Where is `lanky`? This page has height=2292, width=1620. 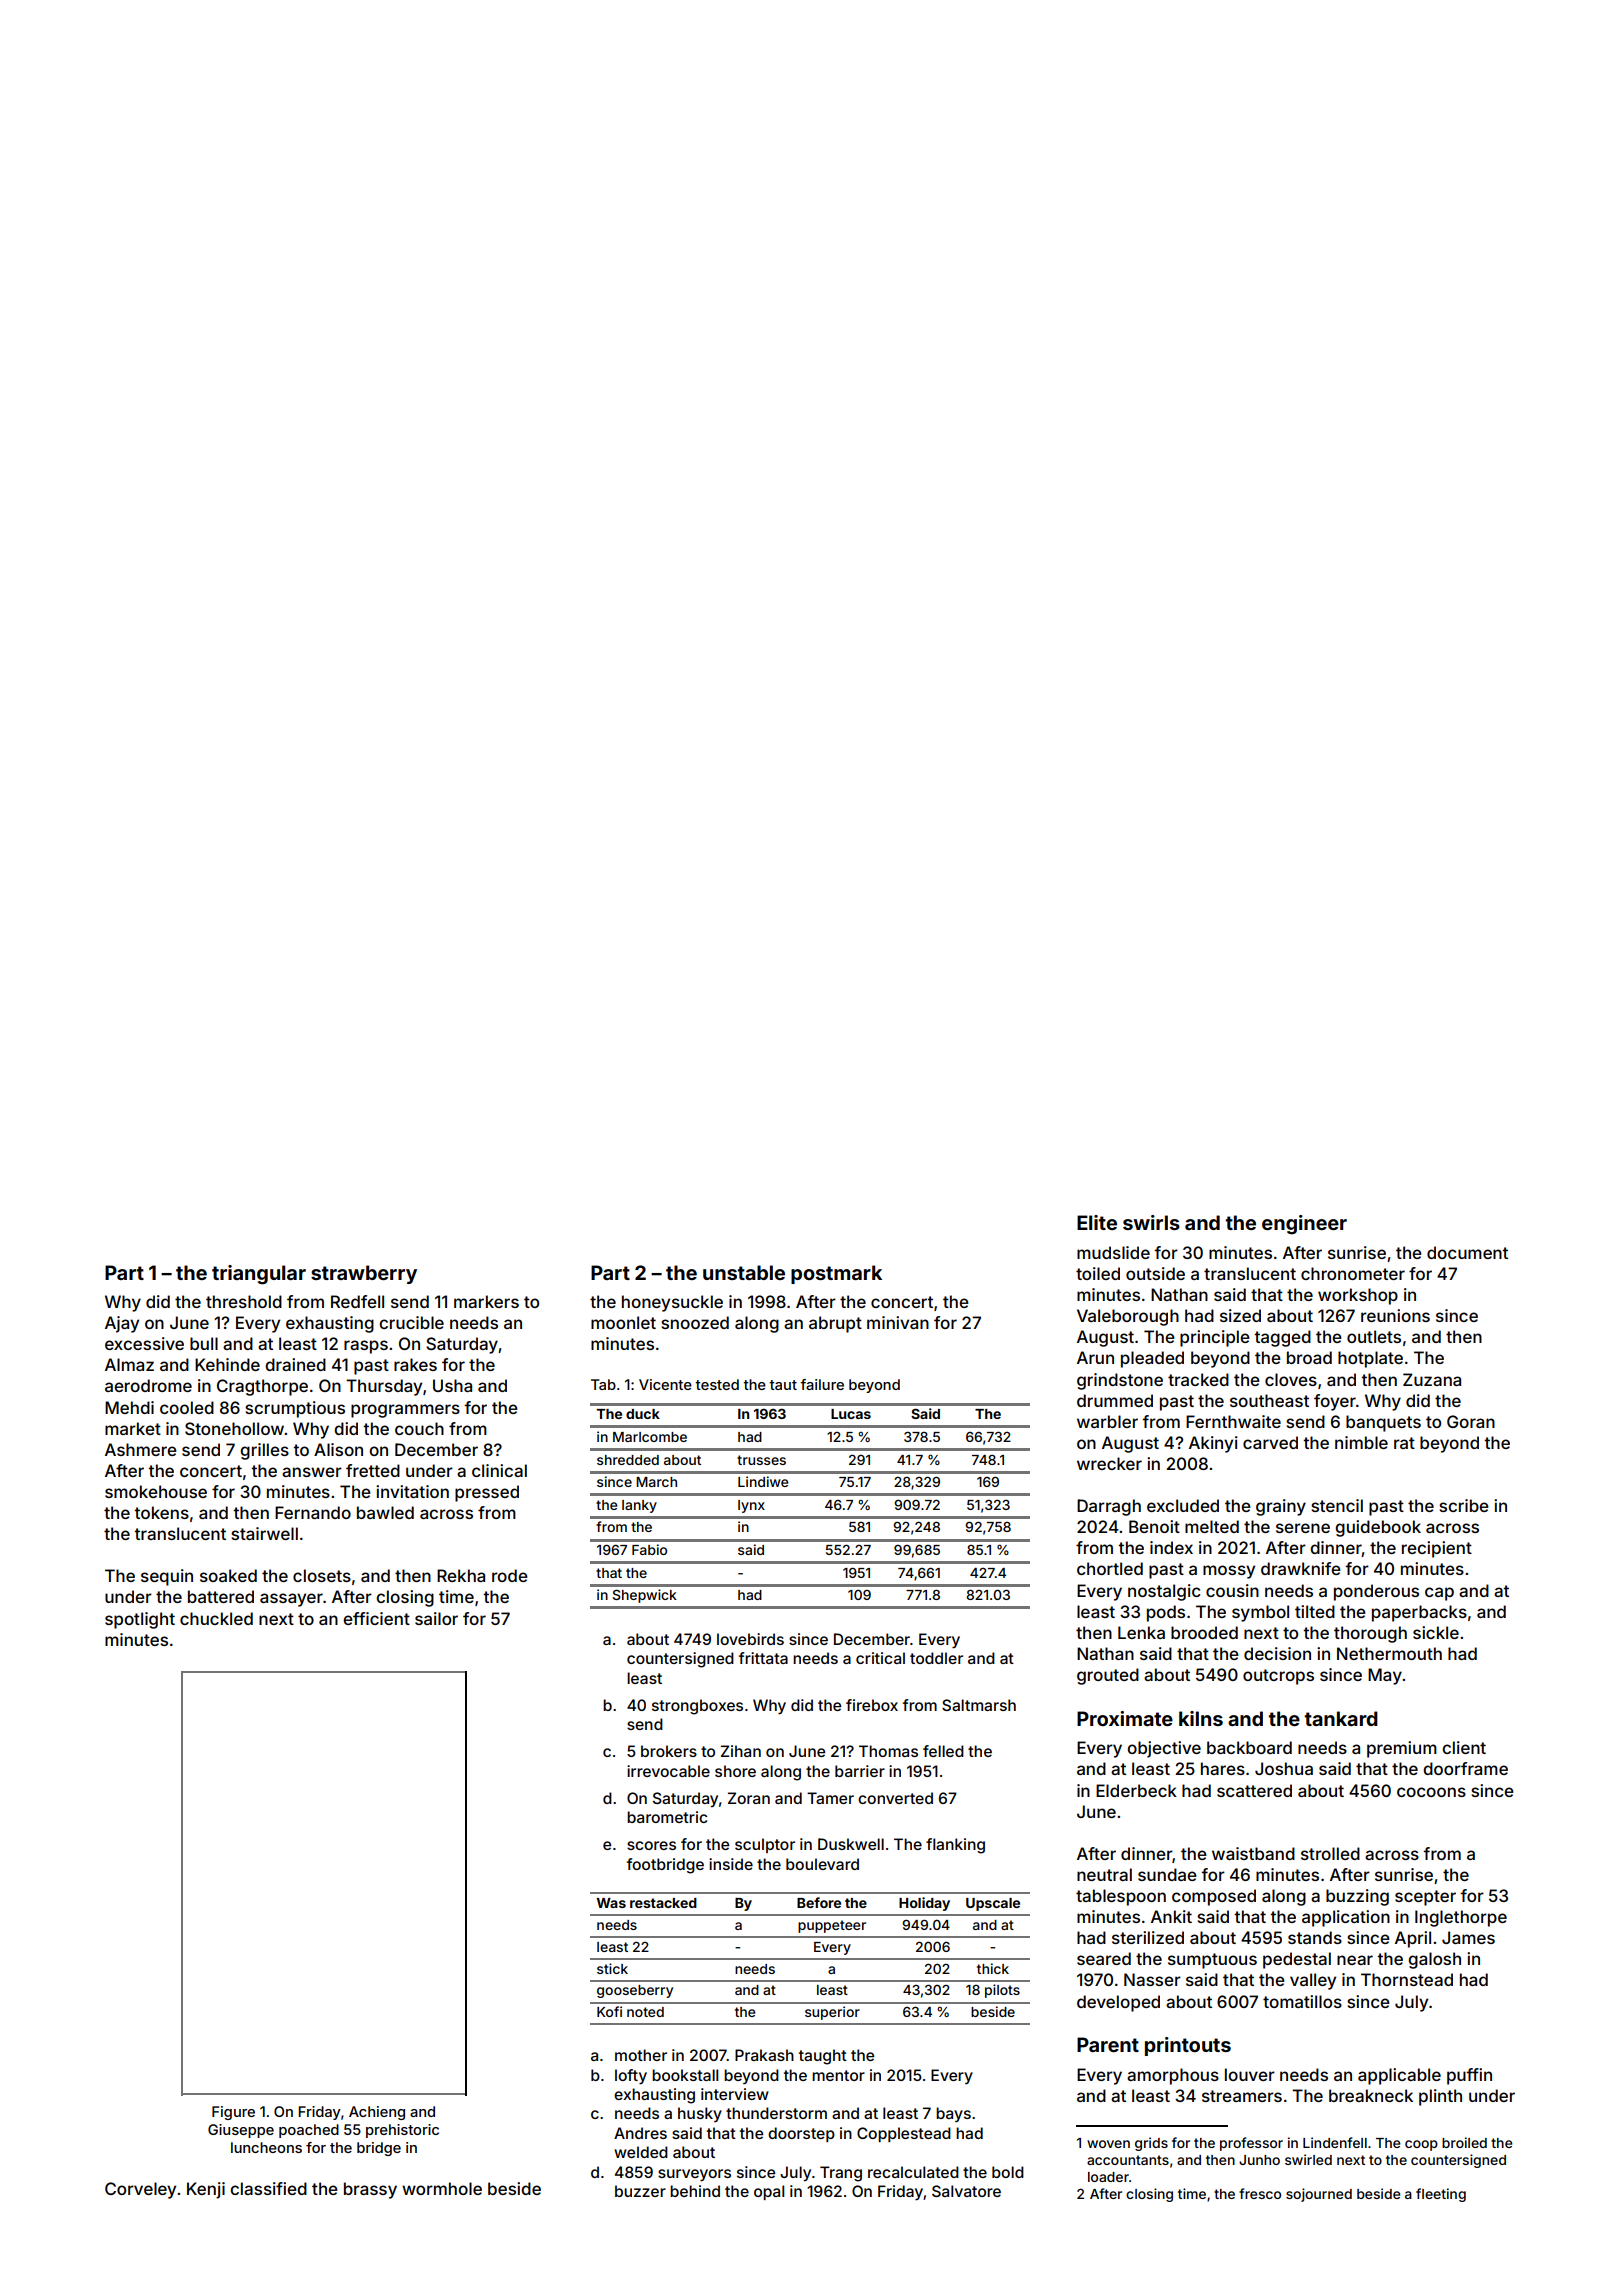
lanky is located at coordinates (639, 1506).
